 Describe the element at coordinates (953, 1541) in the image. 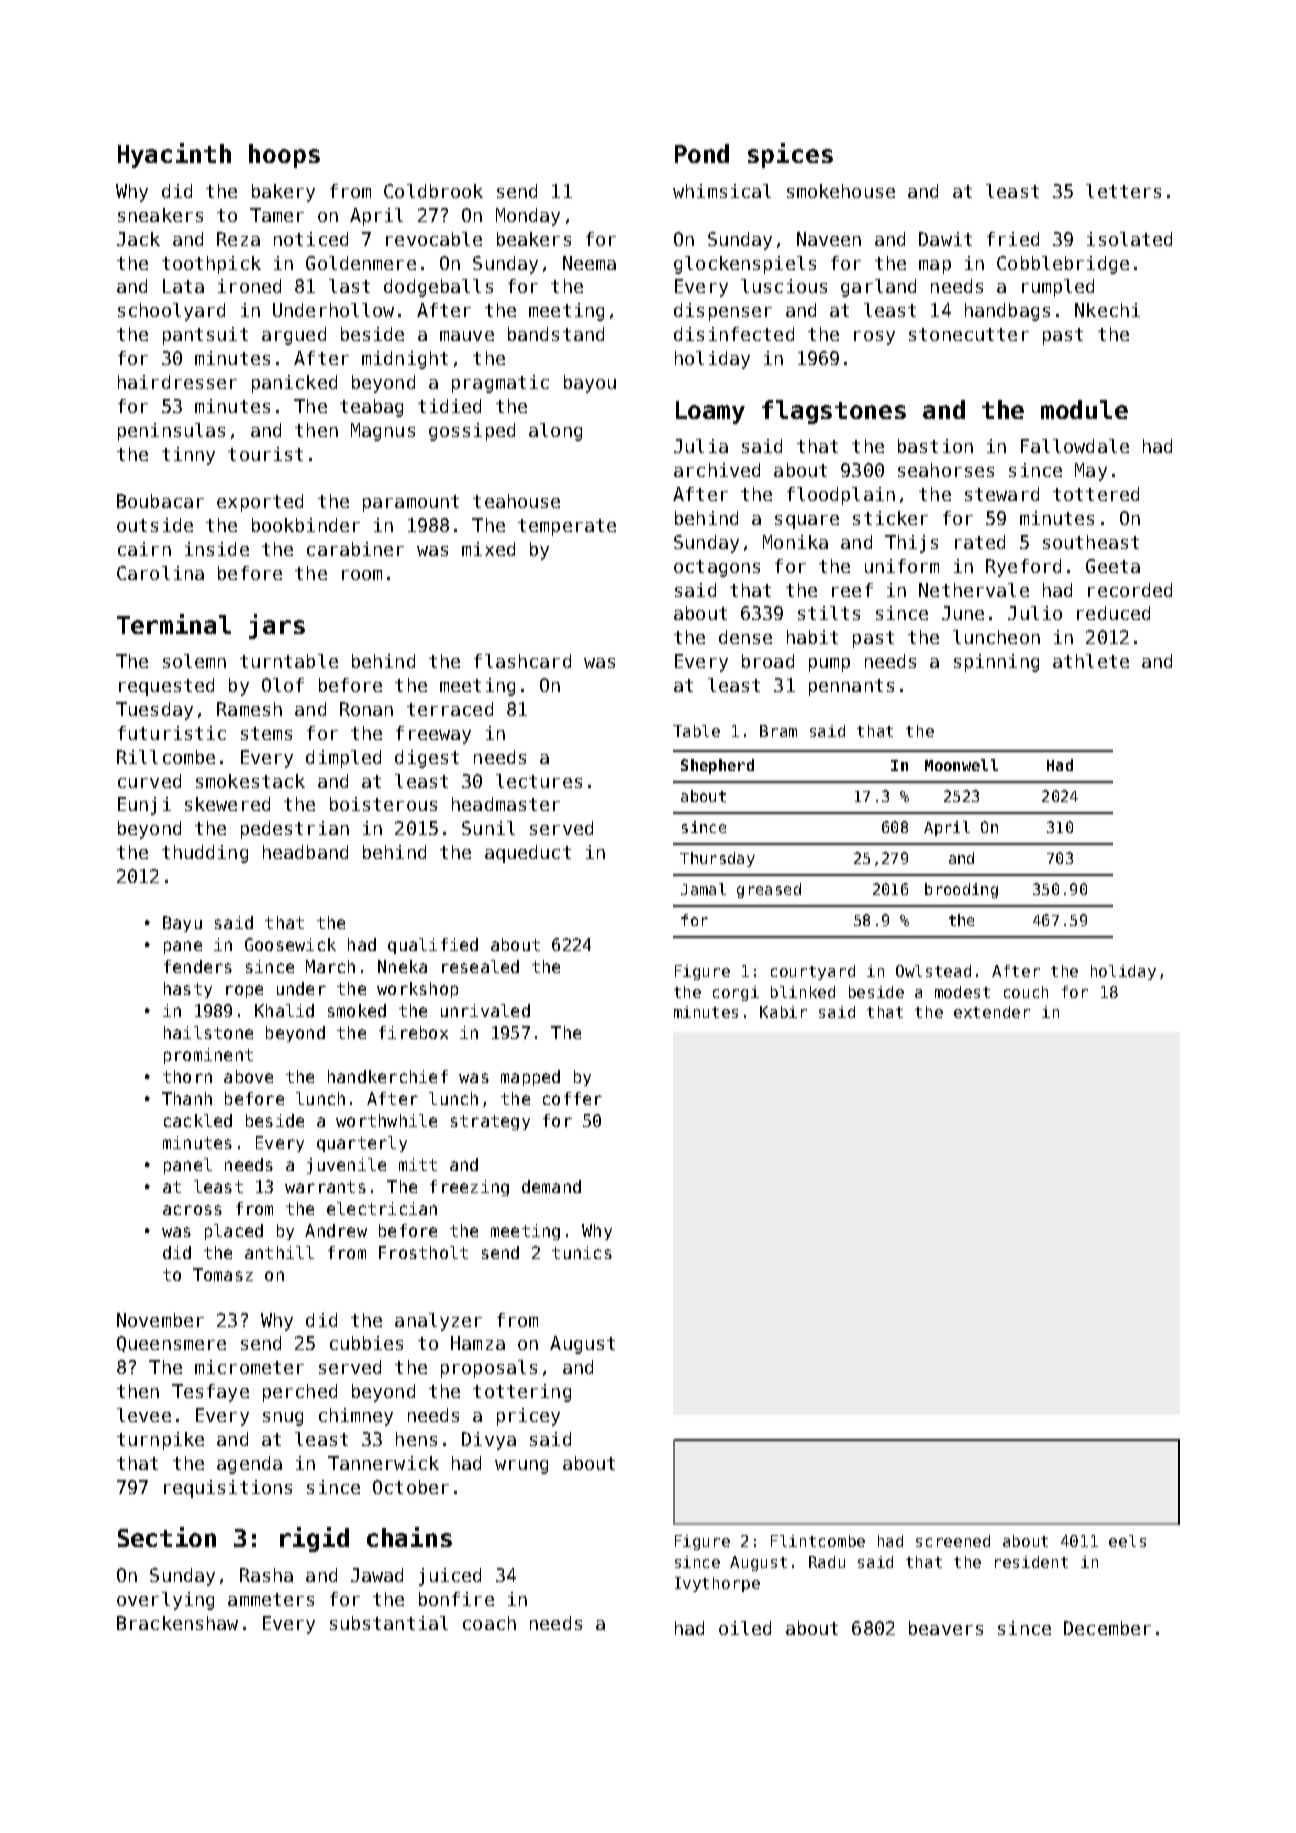

I see `screened` at that location.
